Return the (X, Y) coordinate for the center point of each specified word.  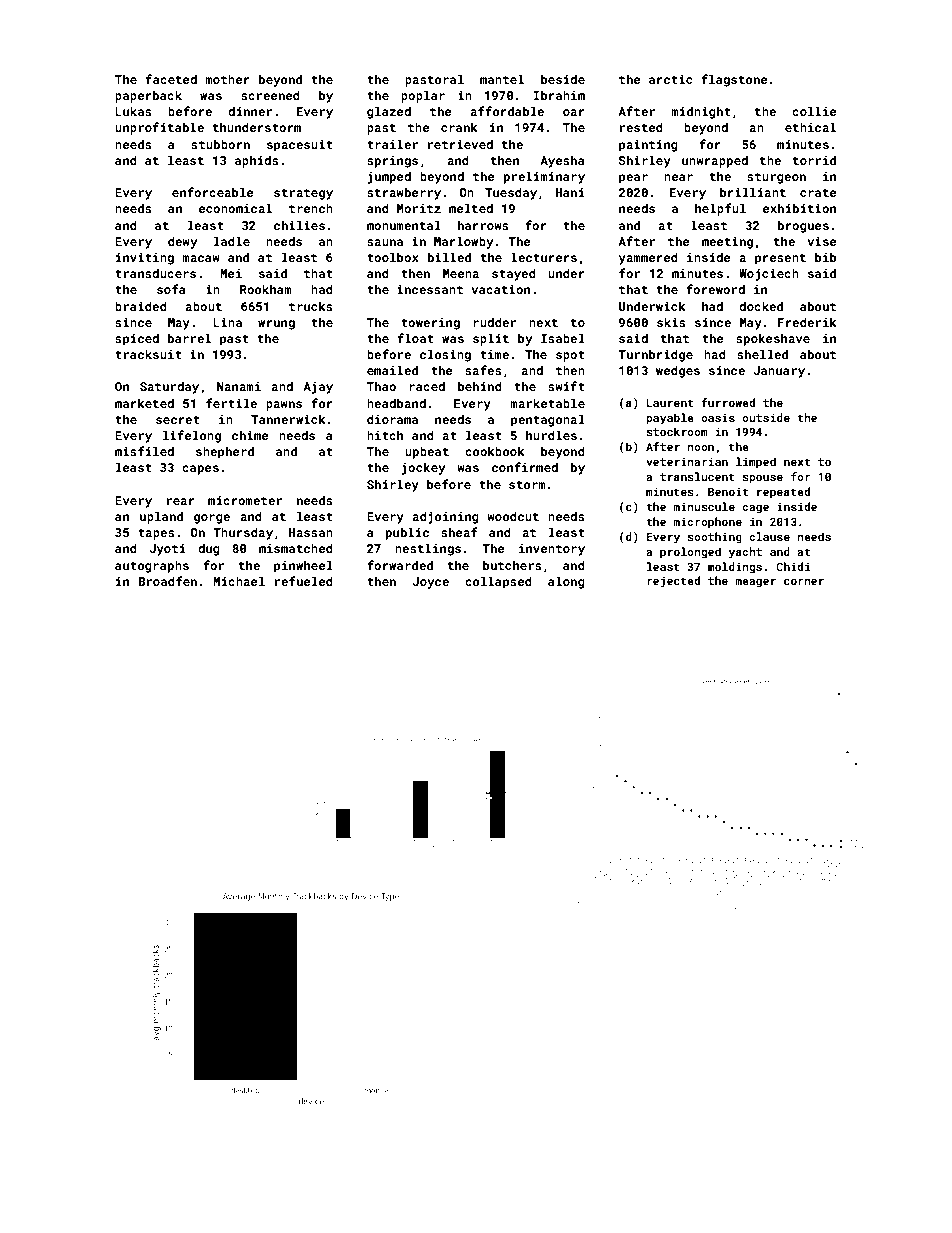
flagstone (734, 80)
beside (563, 79)
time (494, 354)
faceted (171, 79)
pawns (284, 406)
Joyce (431, 583)
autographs (152, 566)
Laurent (670, 403)
